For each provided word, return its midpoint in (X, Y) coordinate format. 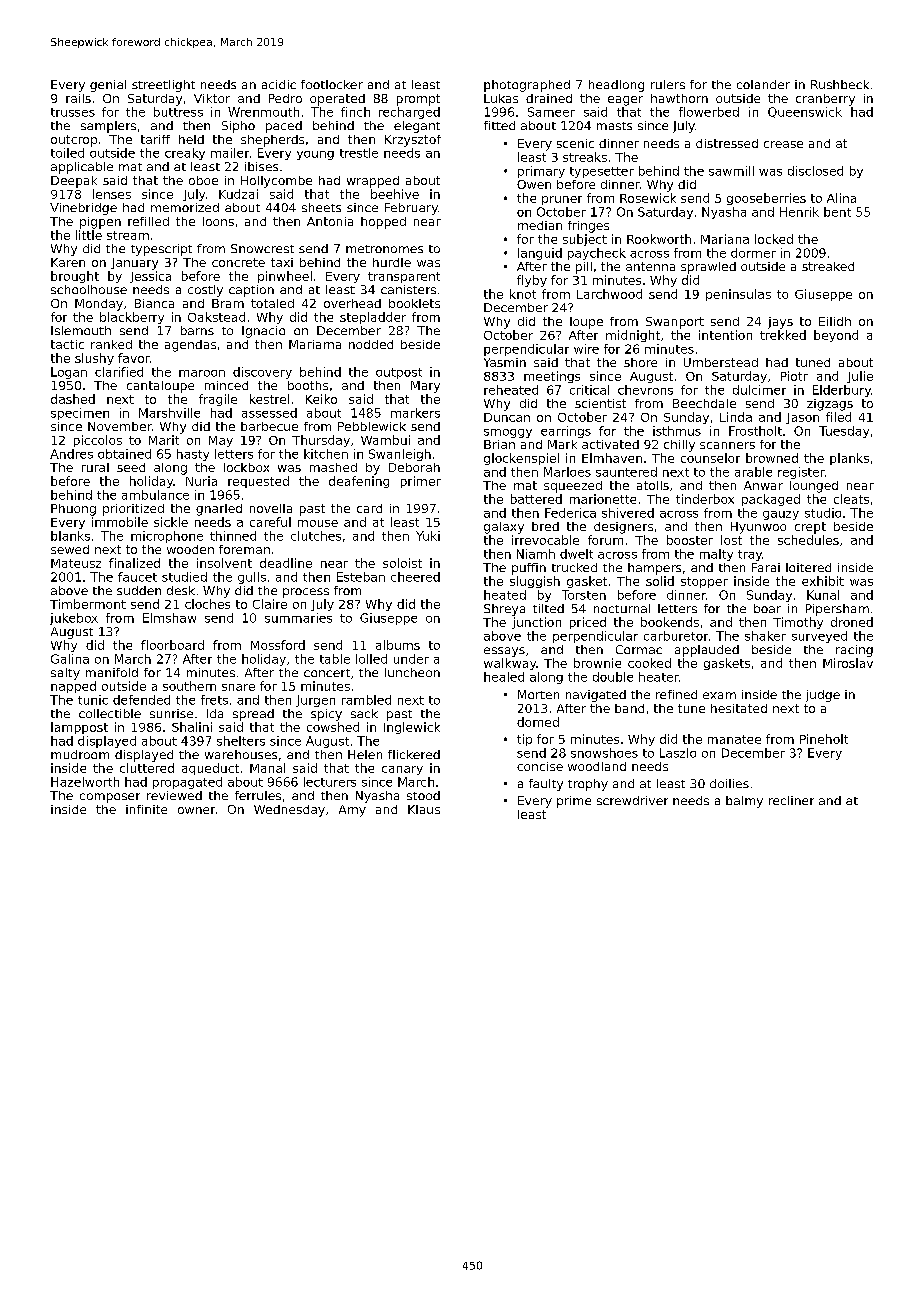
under (411, 659)
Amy (352, 811)
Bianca (154, 303)
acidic (279, 84)
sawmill (731, 171)
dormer (753, 253)
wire (586, 349)
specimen (80, 414)
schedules (808, 540)
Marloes (567, 472)
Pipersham (837, 610)
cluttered (147, 768)
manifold (112, 672)
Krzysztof (413, 141)
